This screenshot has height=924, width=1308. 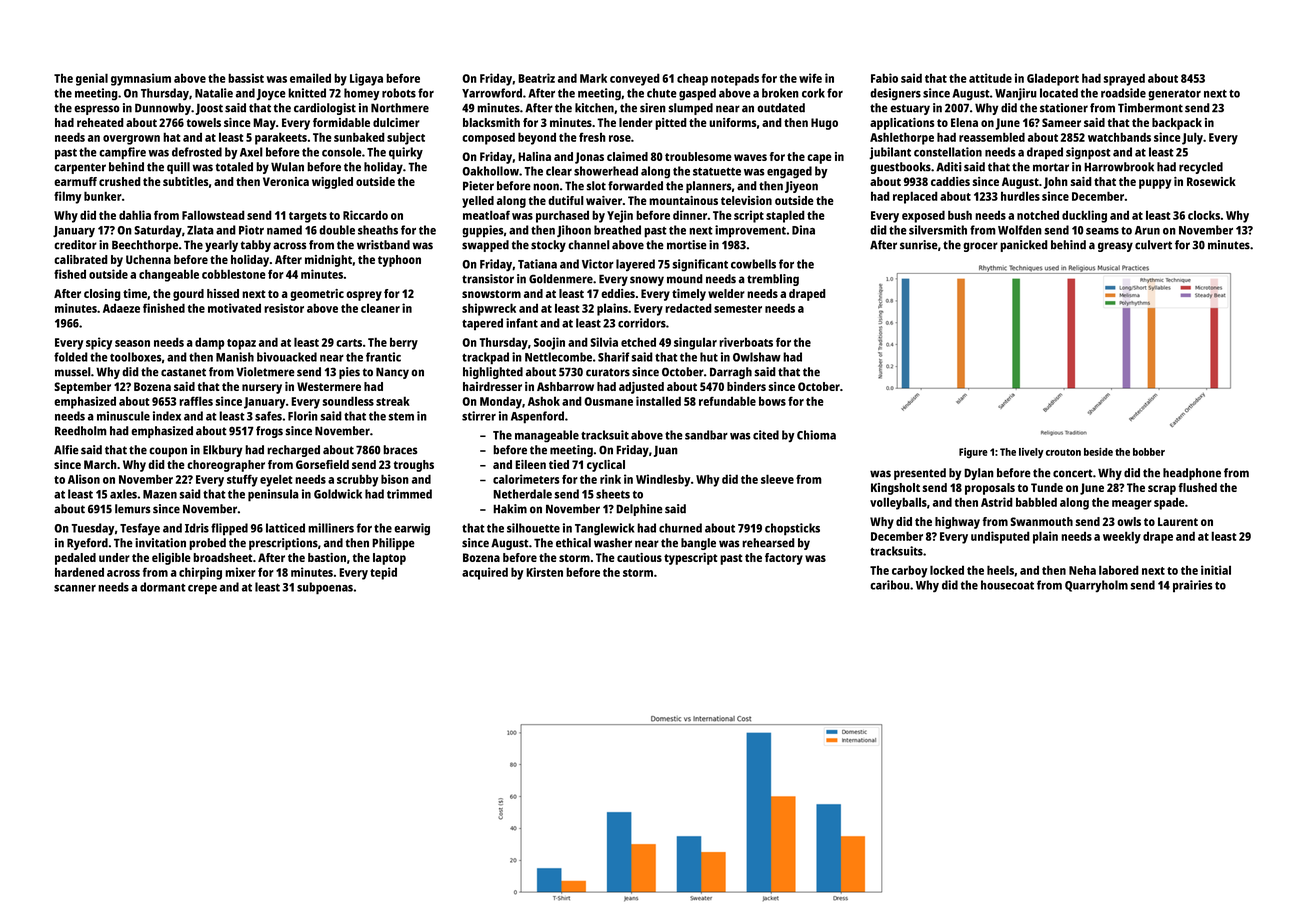 What do you see at coordinates (889, 585) in the screenshot?
I see `caribou` at bounding box center [889, 585].
